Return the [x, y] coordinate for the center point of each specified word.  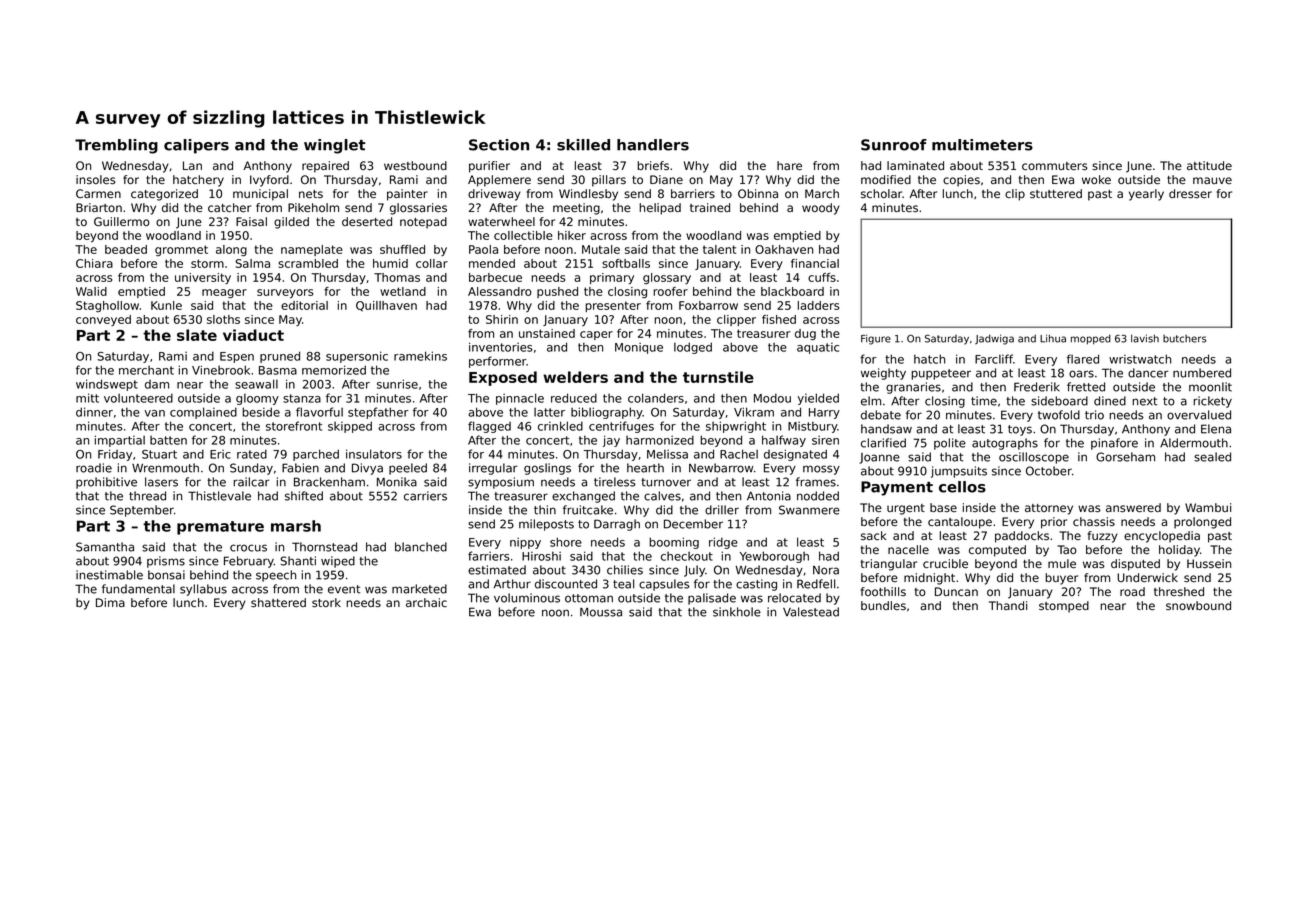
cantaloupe [960, 523]
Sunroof [894, 145]
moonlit [1210, 387]
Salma [252, 263]
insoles [96, 179]
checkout [687, 556]
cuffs [822, 277]
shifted [304, 496]
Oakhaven [784, 249]
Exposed [503, 378]
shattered [278, 602]
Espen [237, 357]
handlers [653, 145]
